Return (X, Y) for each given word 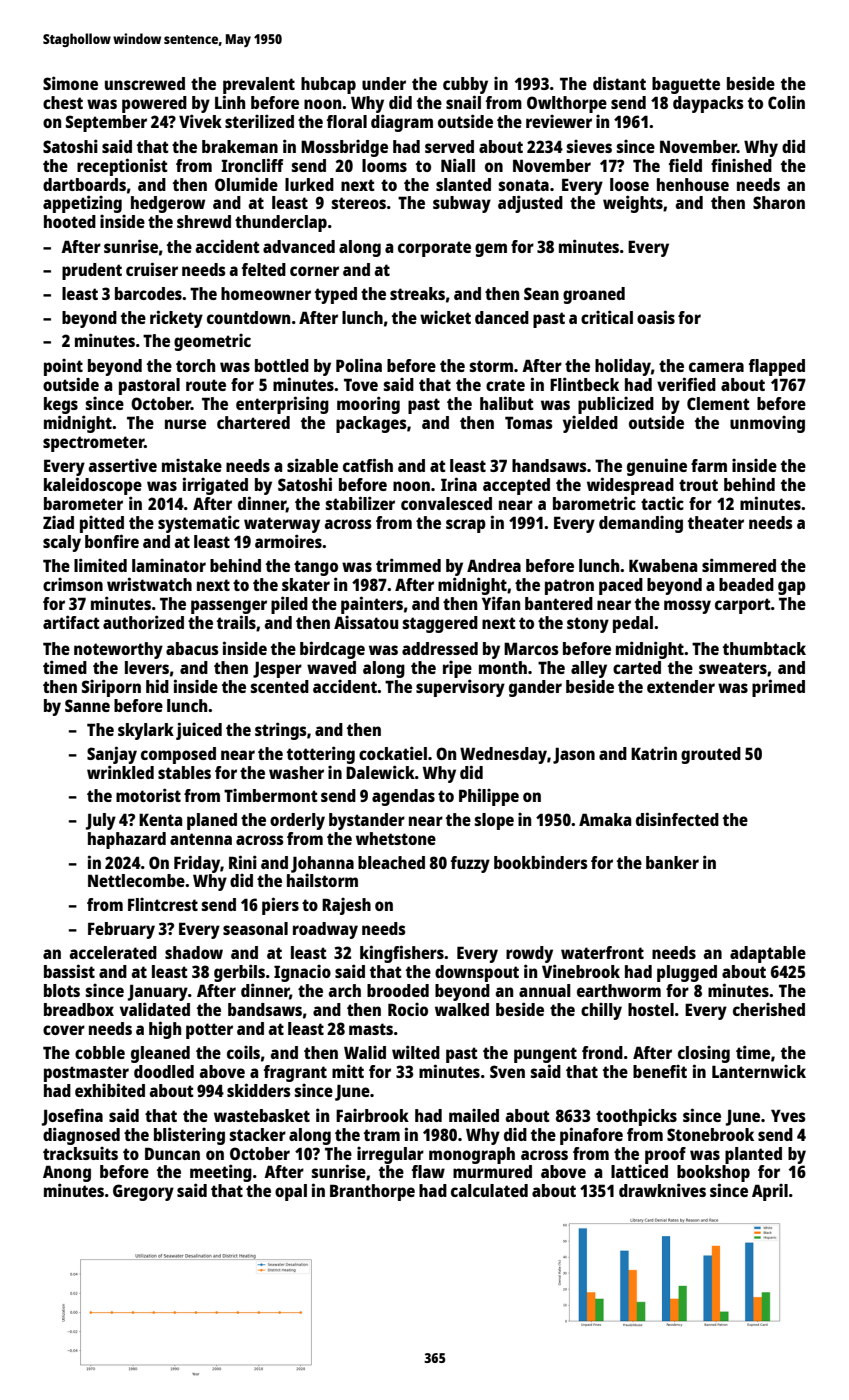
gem (491, 250)
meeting (221, 1173)
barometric (594, 503)
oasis (656, 317)
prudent (92, 271)
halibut (507, 403)
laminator (169, 565)
